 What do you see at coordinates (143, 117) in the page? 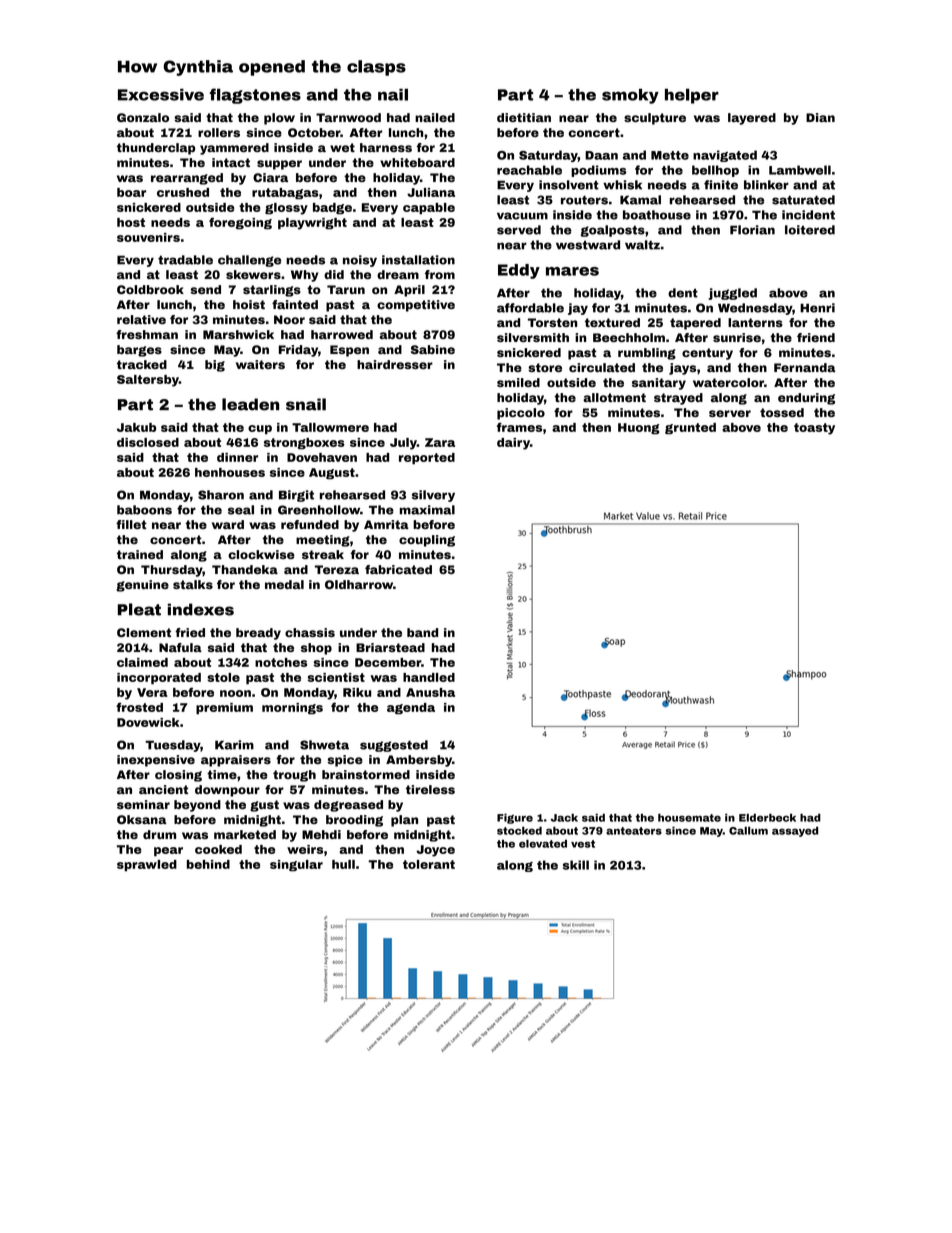
I see `Gonzalo` at bounding box center [143, 117].
